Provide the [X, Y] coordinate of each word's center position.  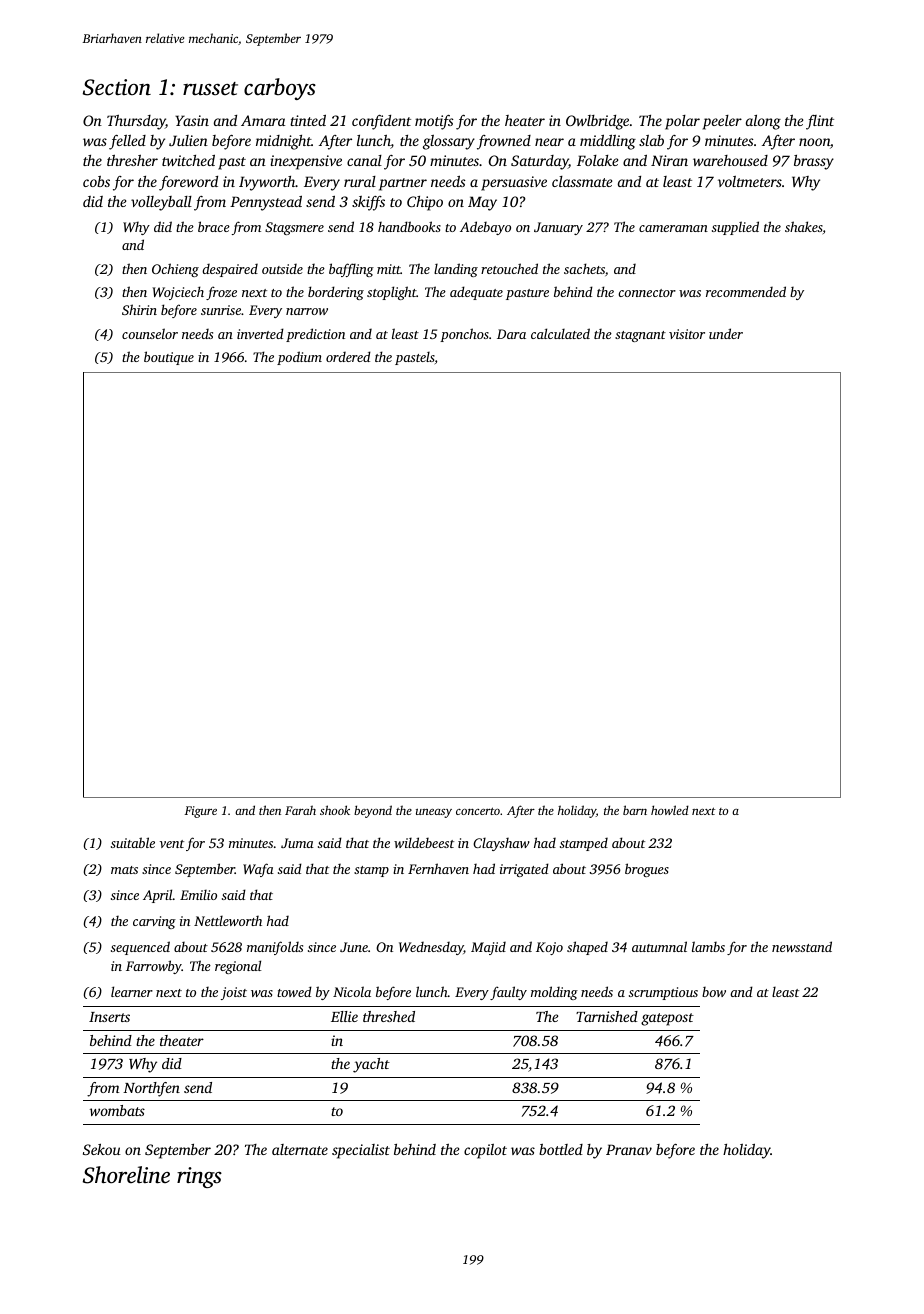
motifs [434, 122]
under [726, 333]
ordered [348, 356]
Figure [201, 812]
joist [234, 993]
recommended [746, 291]
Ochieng [175, 270]
